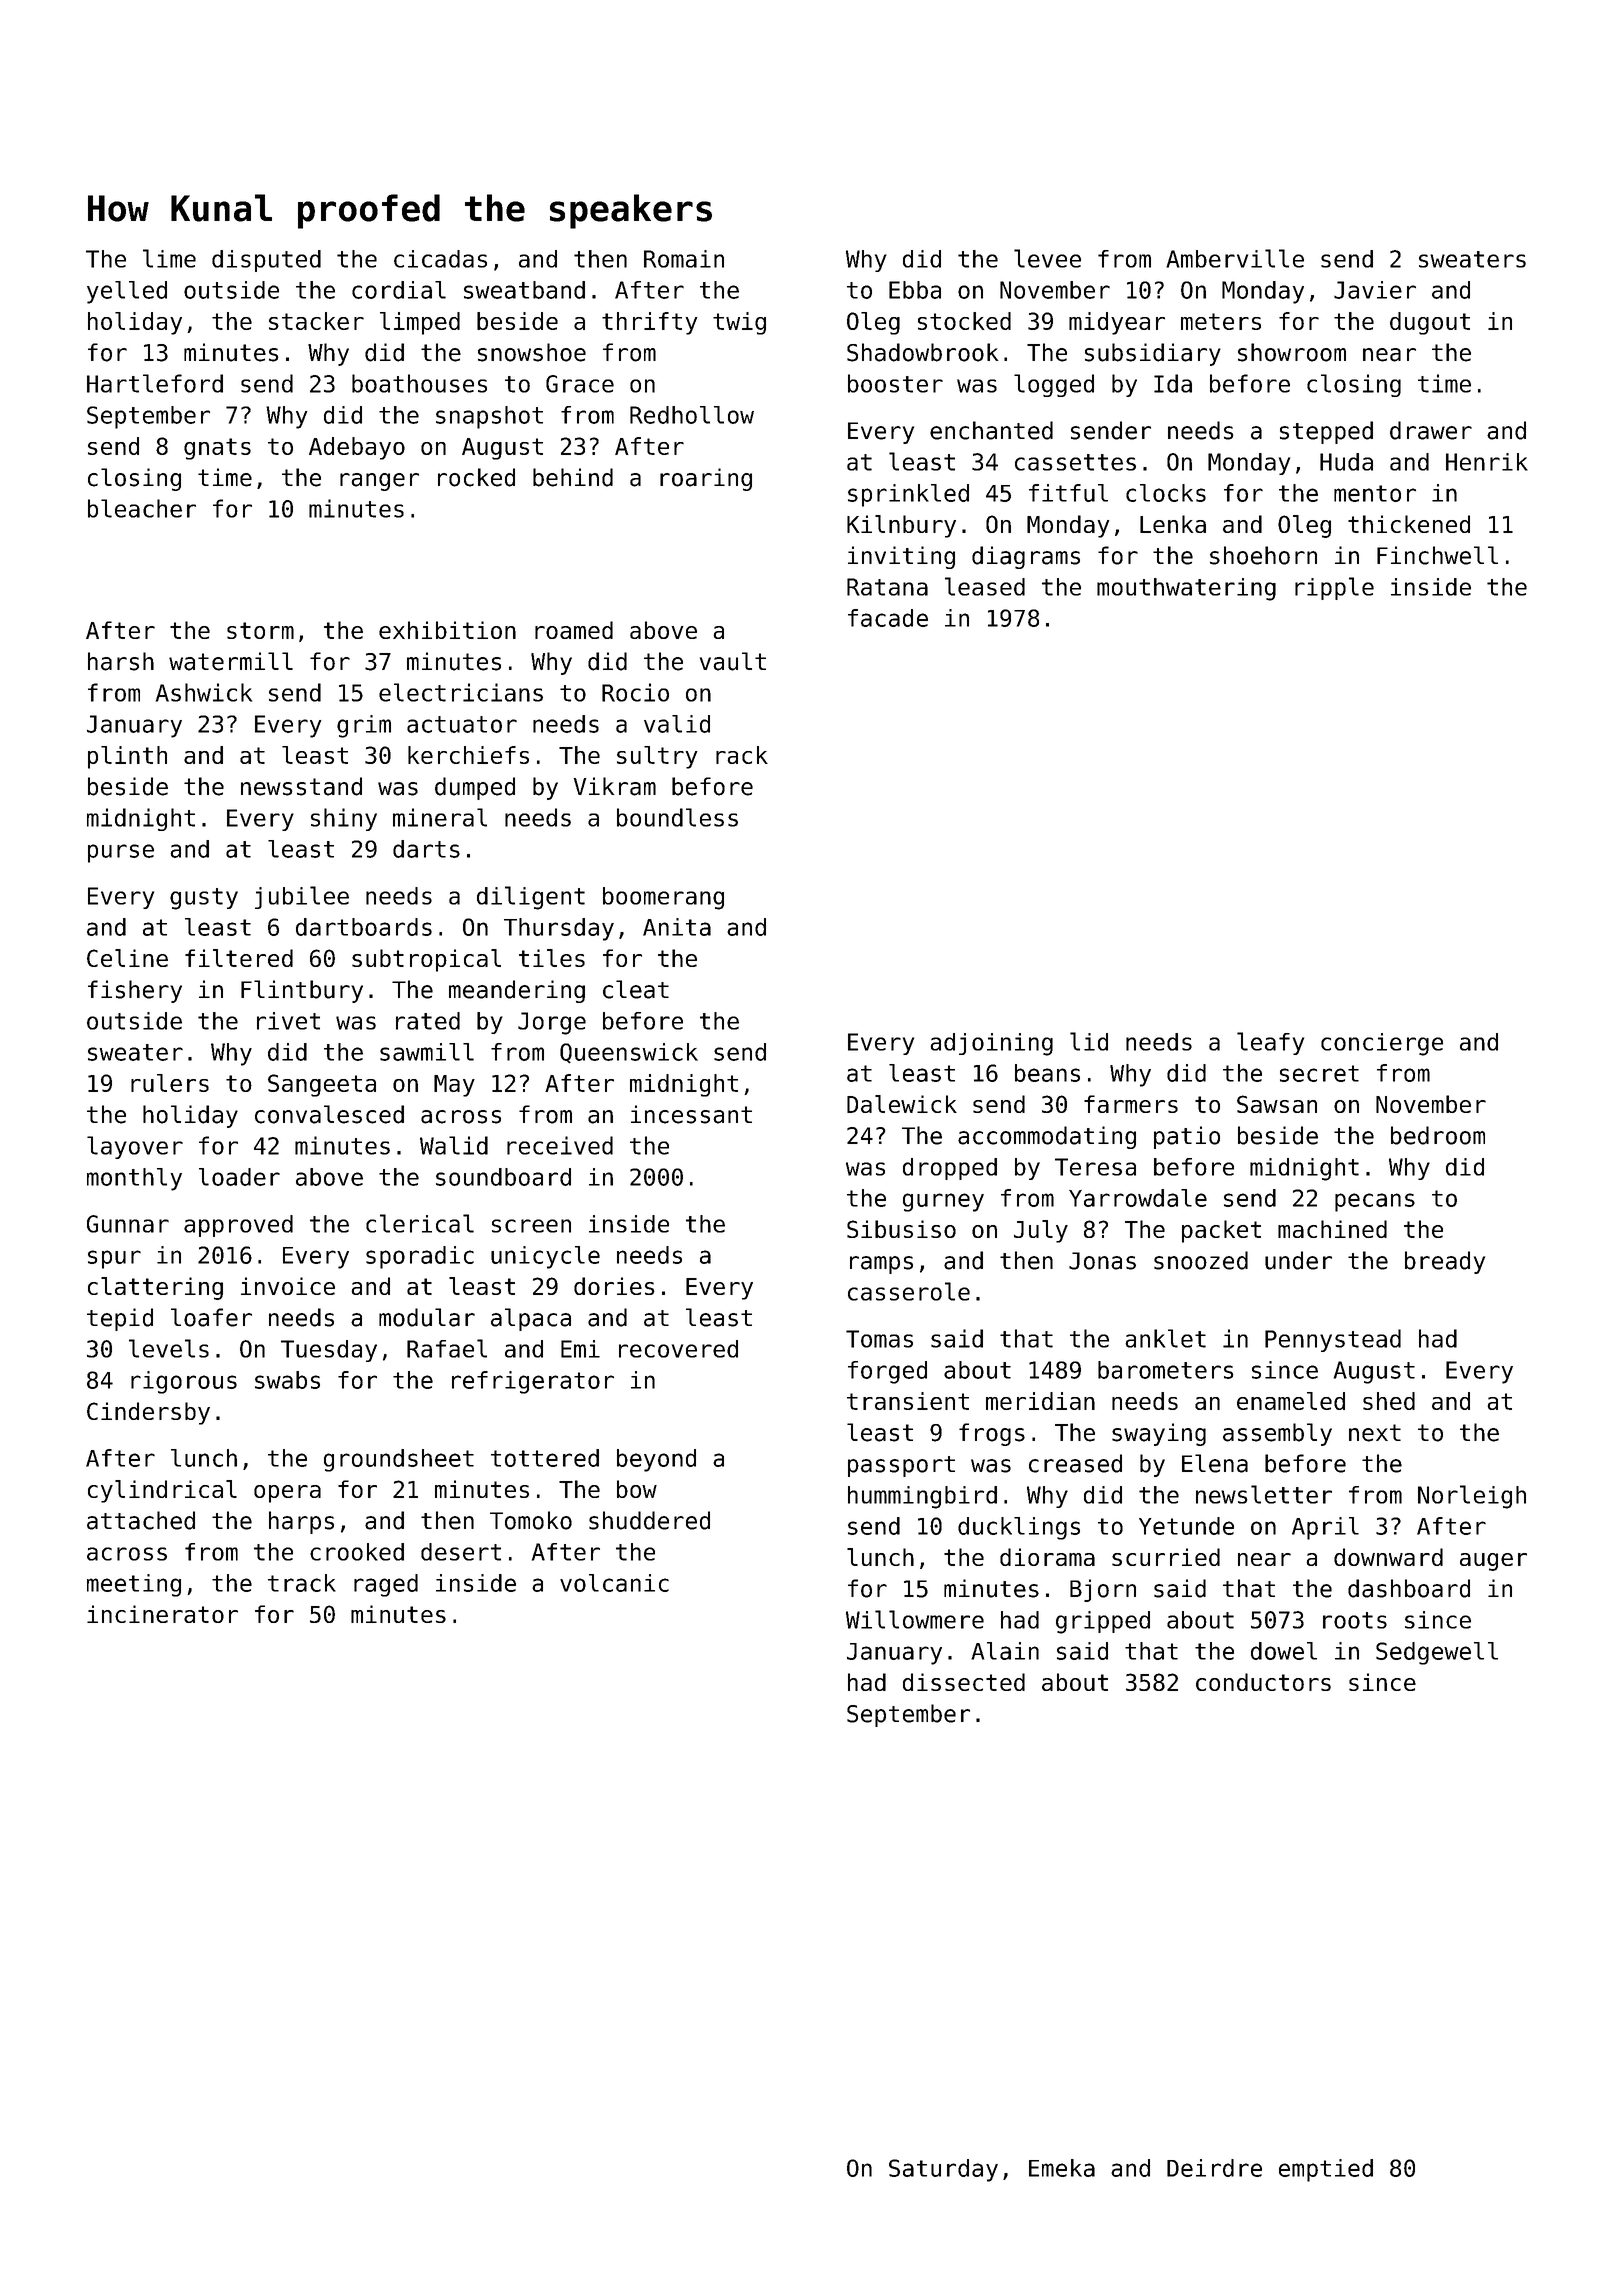  I want to click on beyond, so click(656, 1460).
